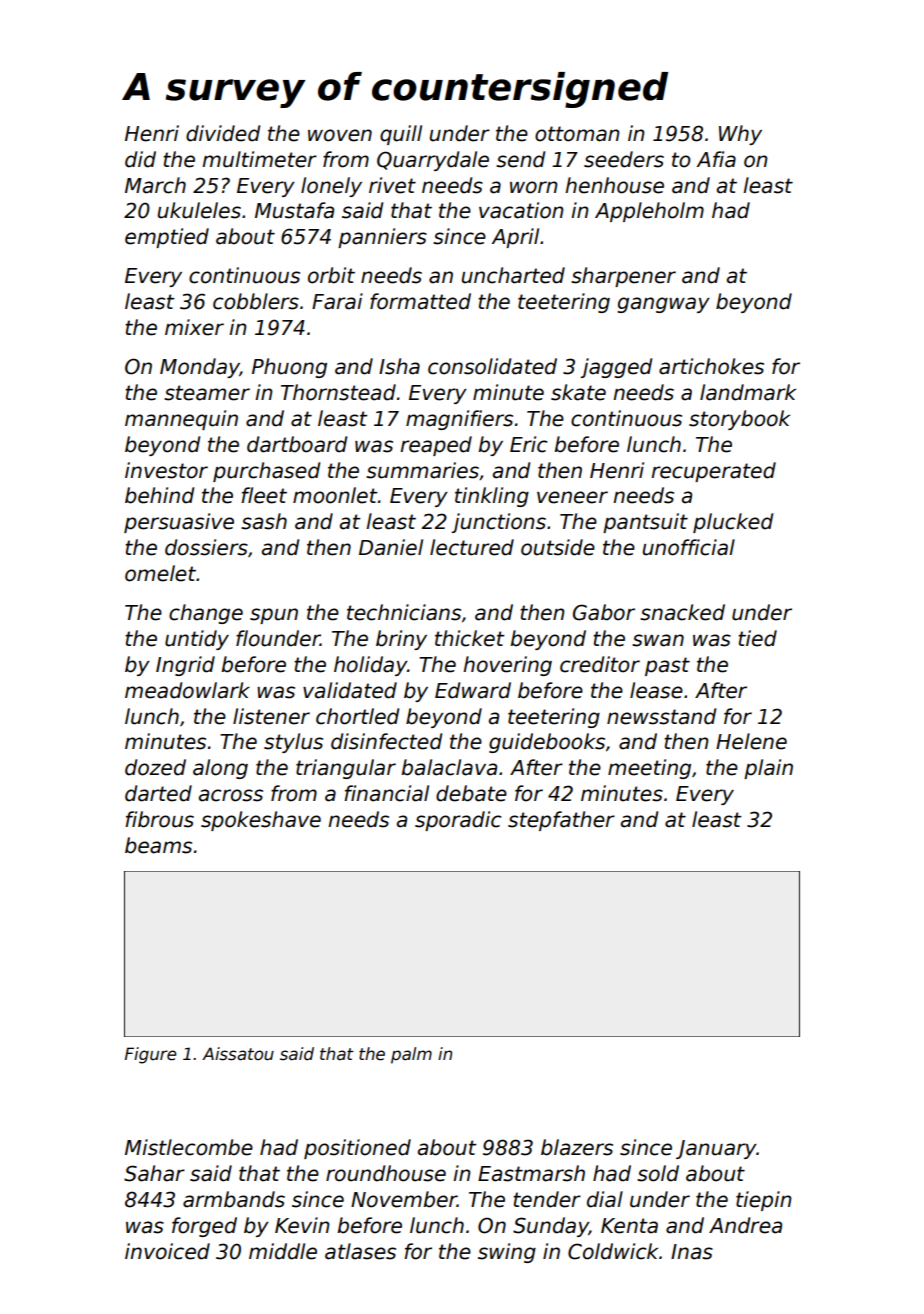  What do you see at coordinates (459, 420) in the image?
I see `magnifiers` at bounding box center [459, 420].
